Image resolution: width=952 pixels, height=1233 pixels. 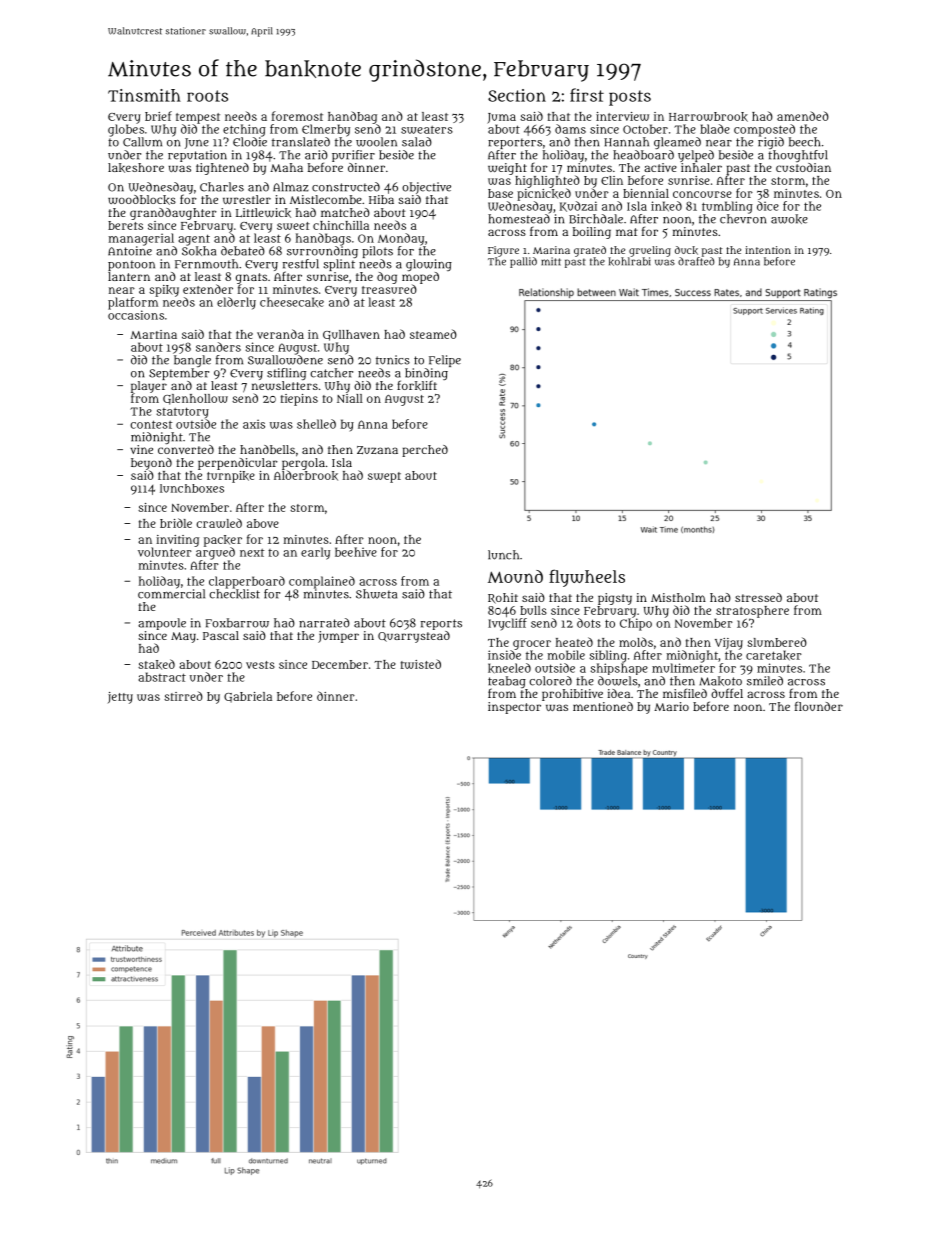 What do you see at coordinates (503, 598) in the image?
I see `Rohit` at bounding box center [503, 598].
